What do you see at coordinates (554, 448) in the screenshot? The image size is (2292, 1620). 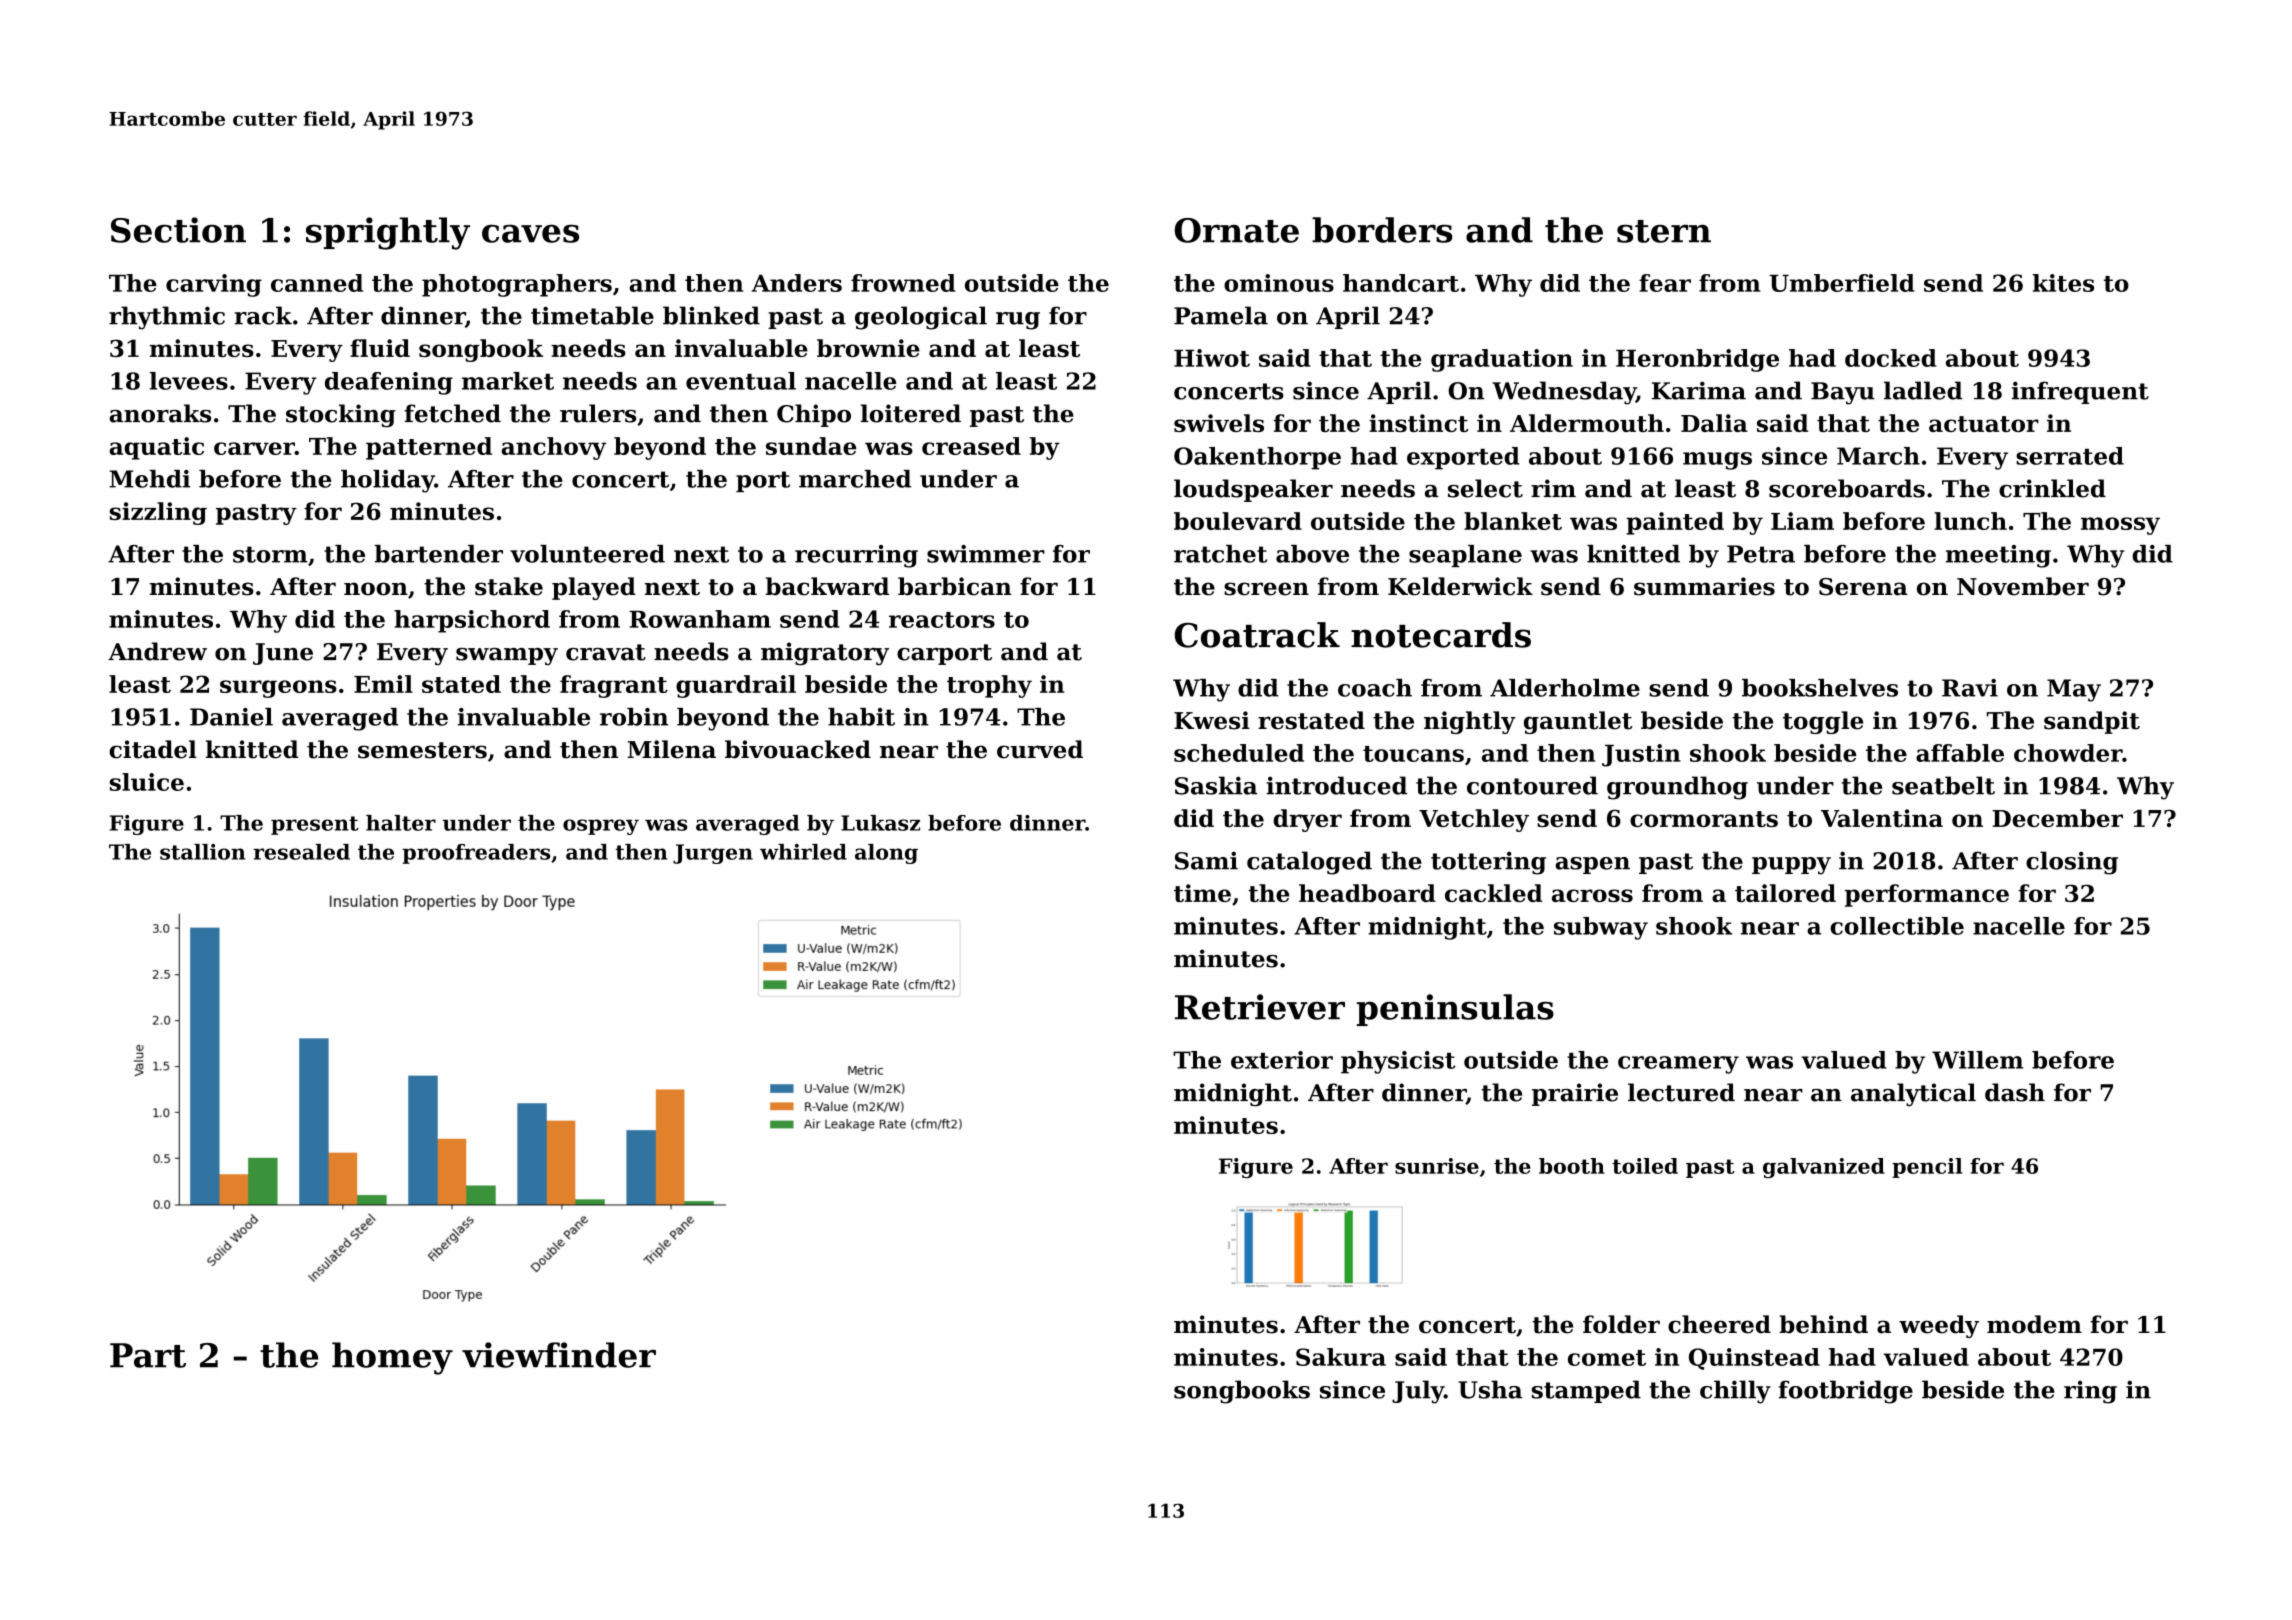 I see `anchovy` at bounding box center [554, 448].
